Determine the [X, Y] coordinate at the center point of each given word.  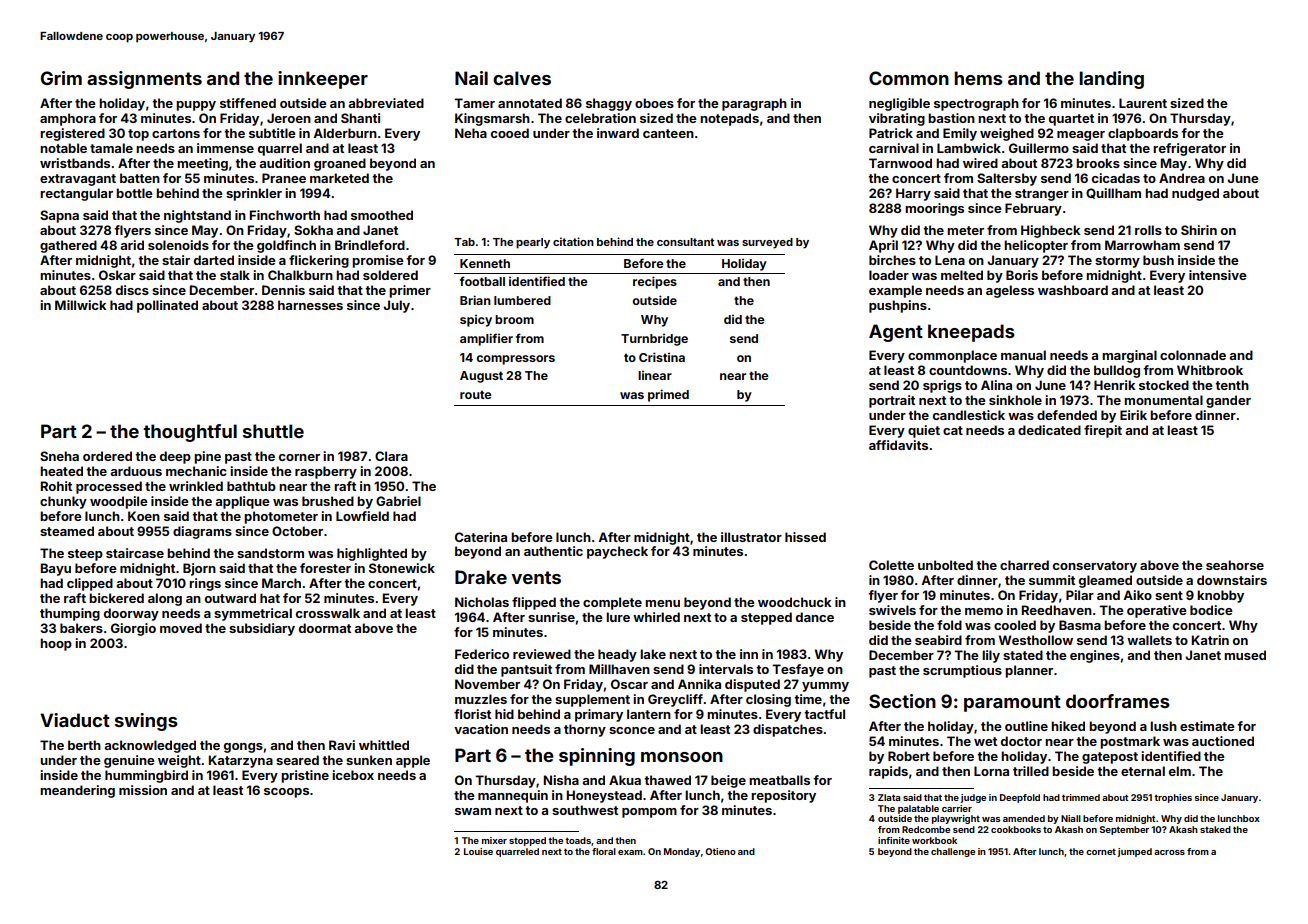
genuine [129, 761]
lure [618, 617]
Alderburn [345, 133]
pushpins [898, 306]
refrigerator [1189, 149]
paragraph [754, 104]
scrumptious [962, 671]
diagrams [202, 532]
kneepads [971, 333]
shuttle [273, 431]
